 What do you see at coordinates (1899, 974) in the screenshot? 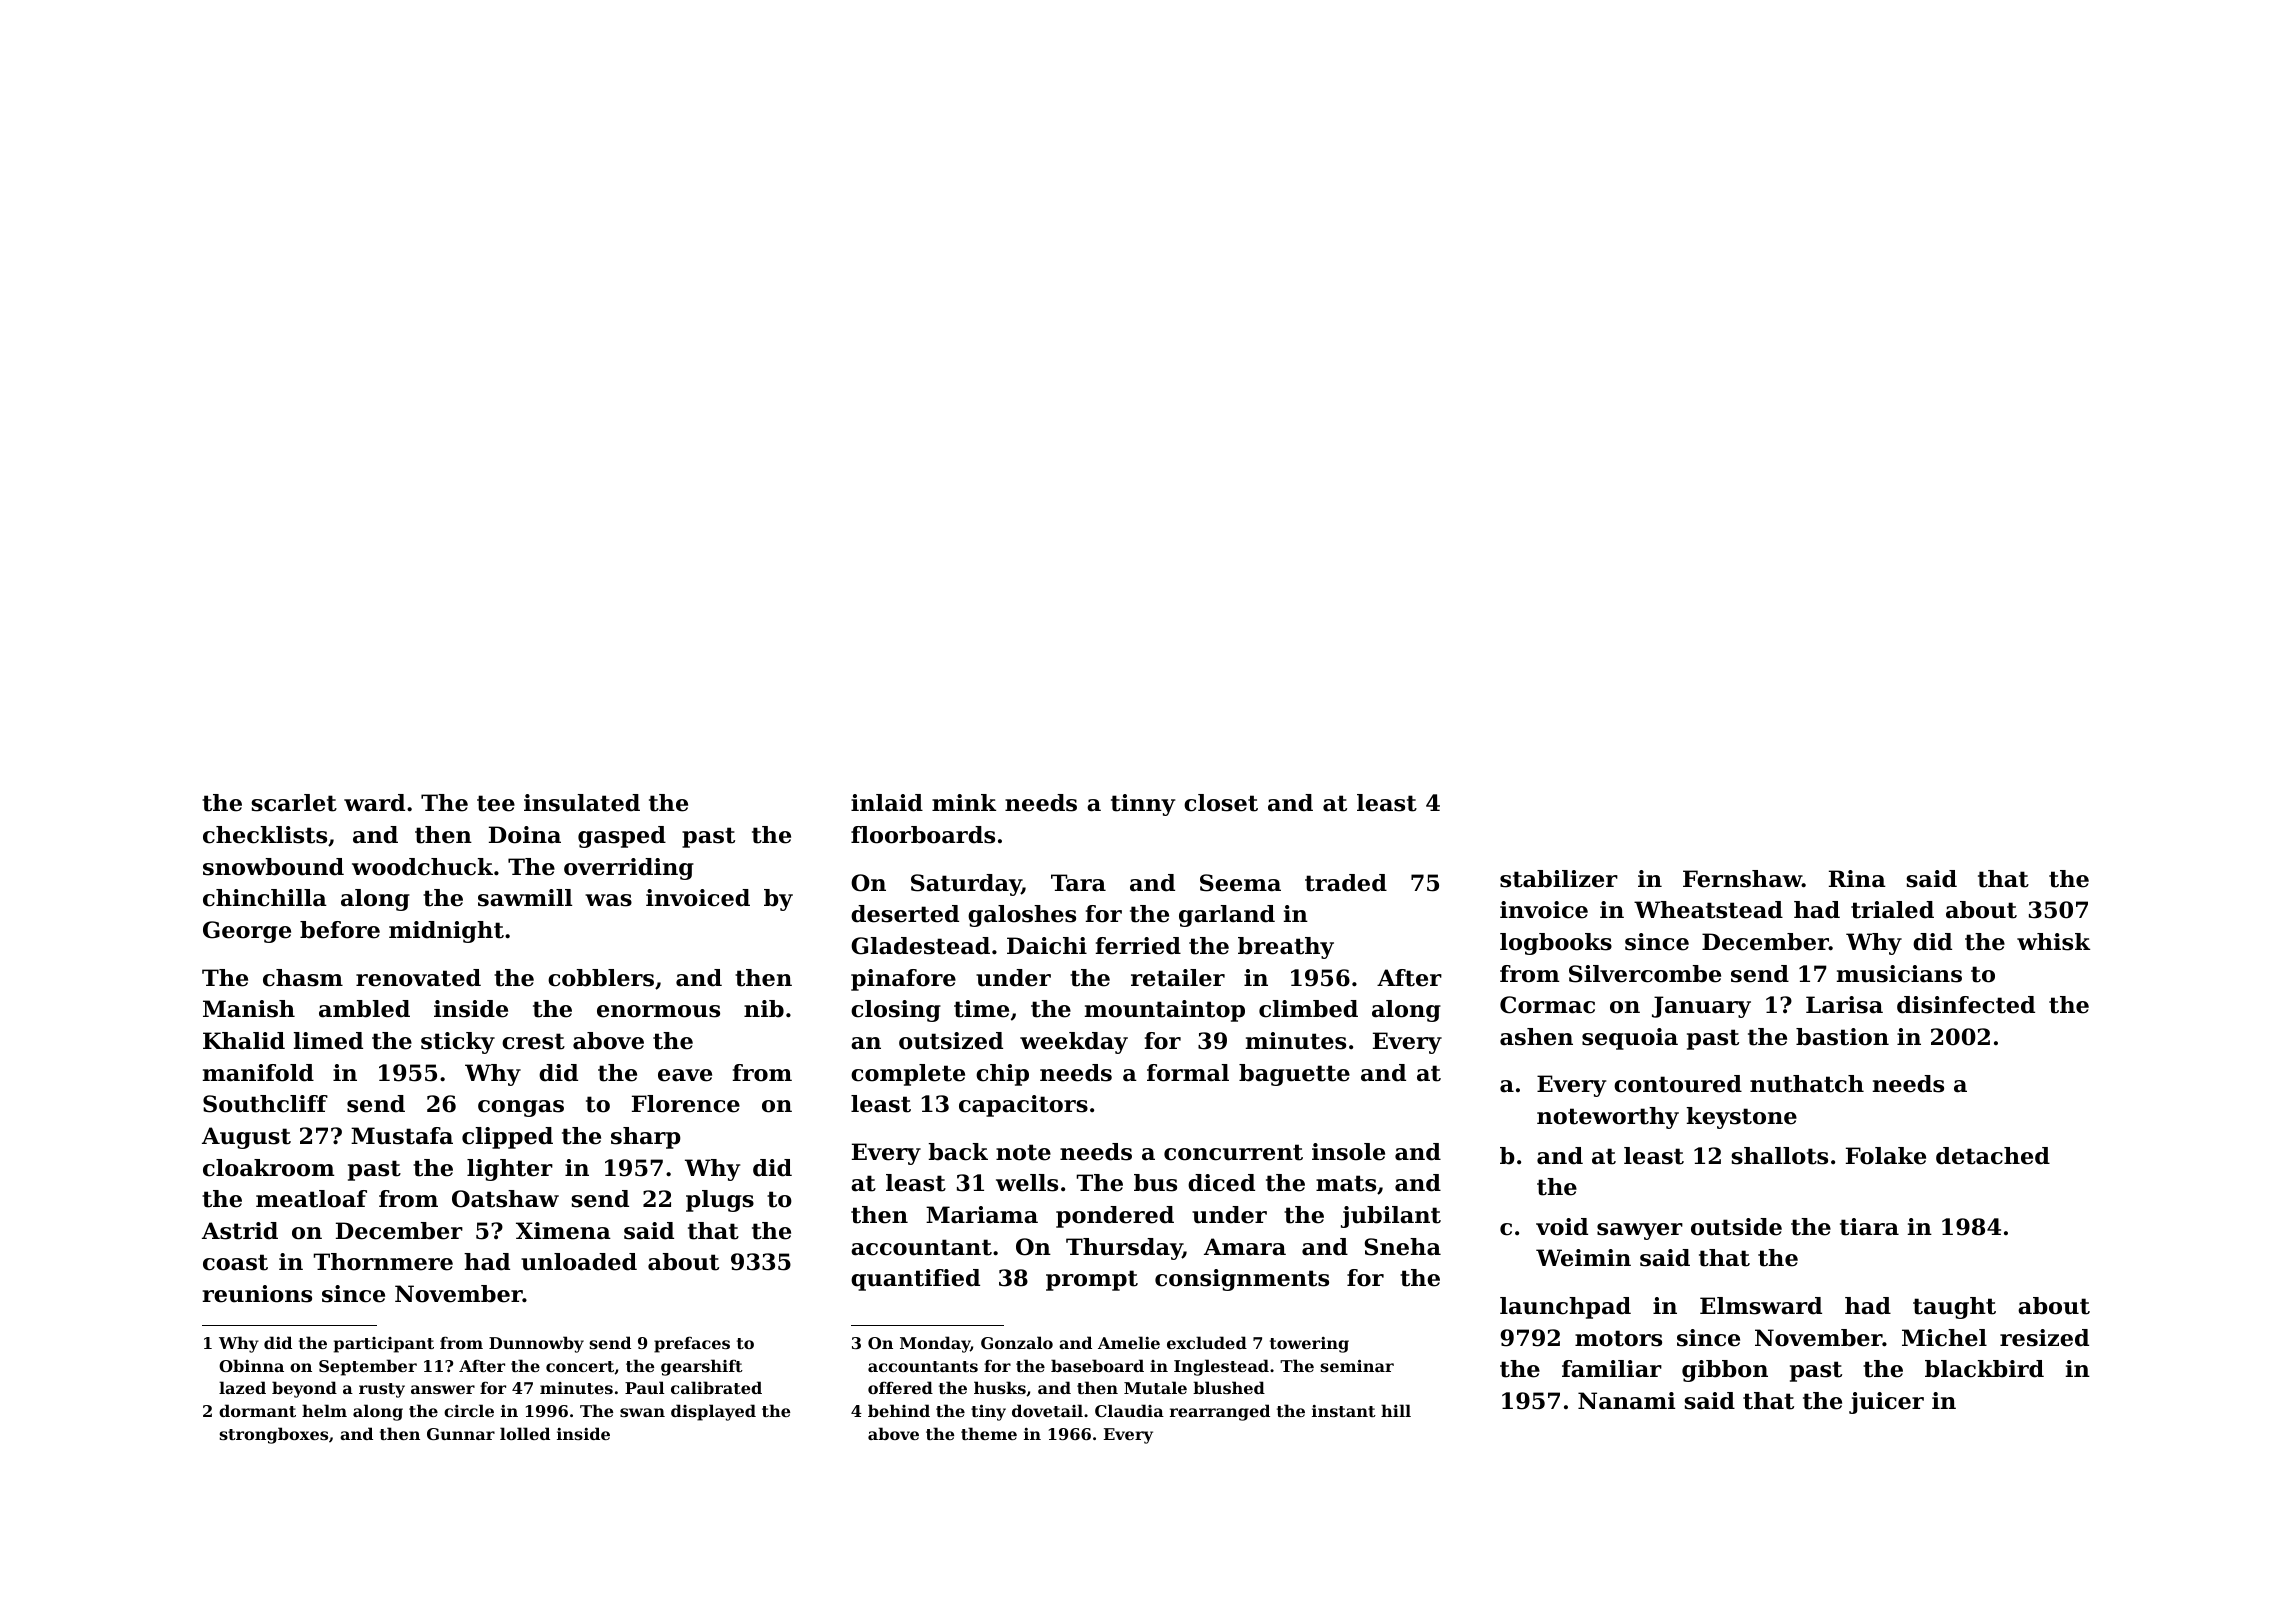
I see `musicians` at bounding box center [1899, 974].
